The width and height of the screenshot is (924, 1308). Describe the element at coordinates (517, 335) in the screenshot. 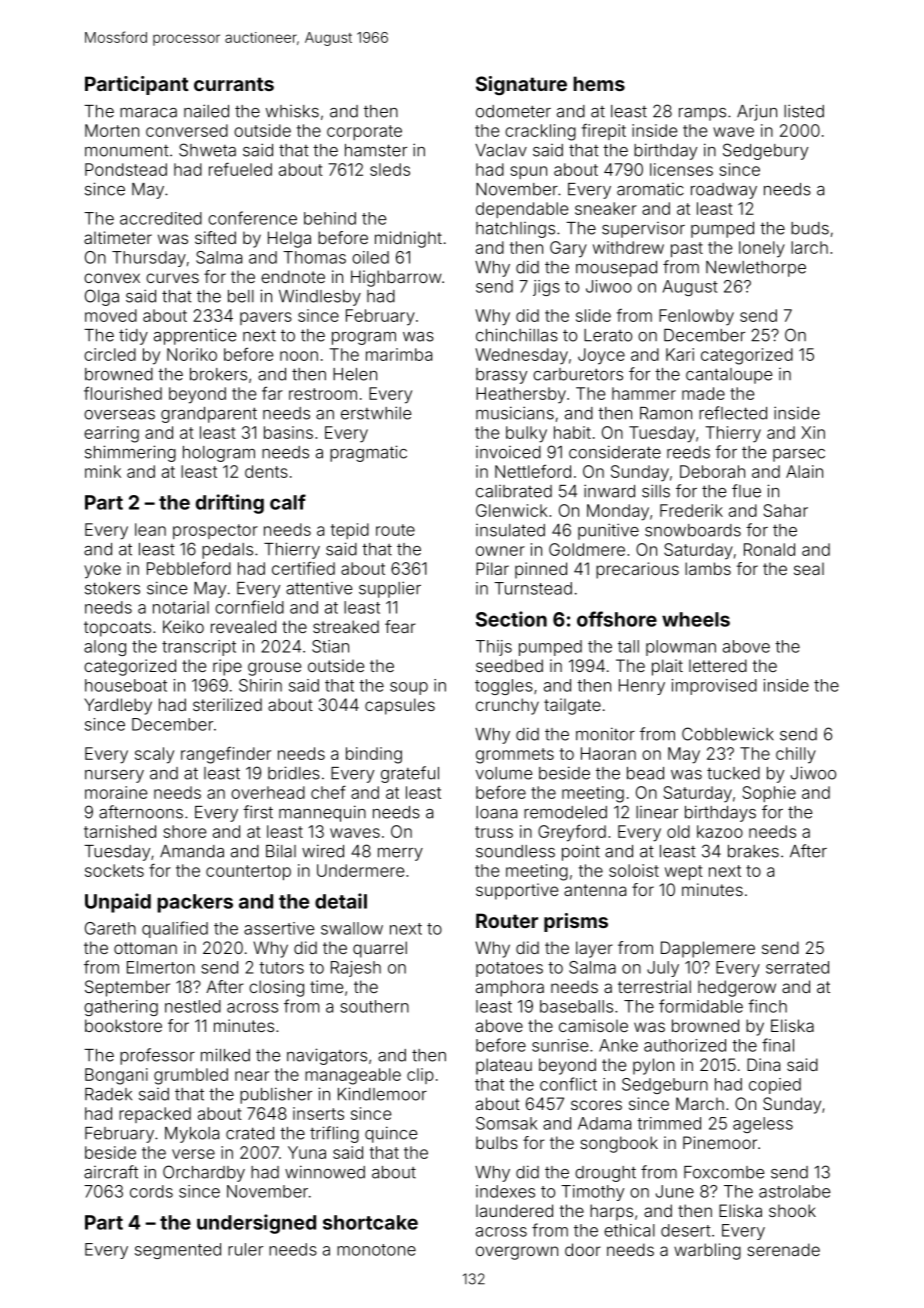

I see `chinchillas` at that location.
